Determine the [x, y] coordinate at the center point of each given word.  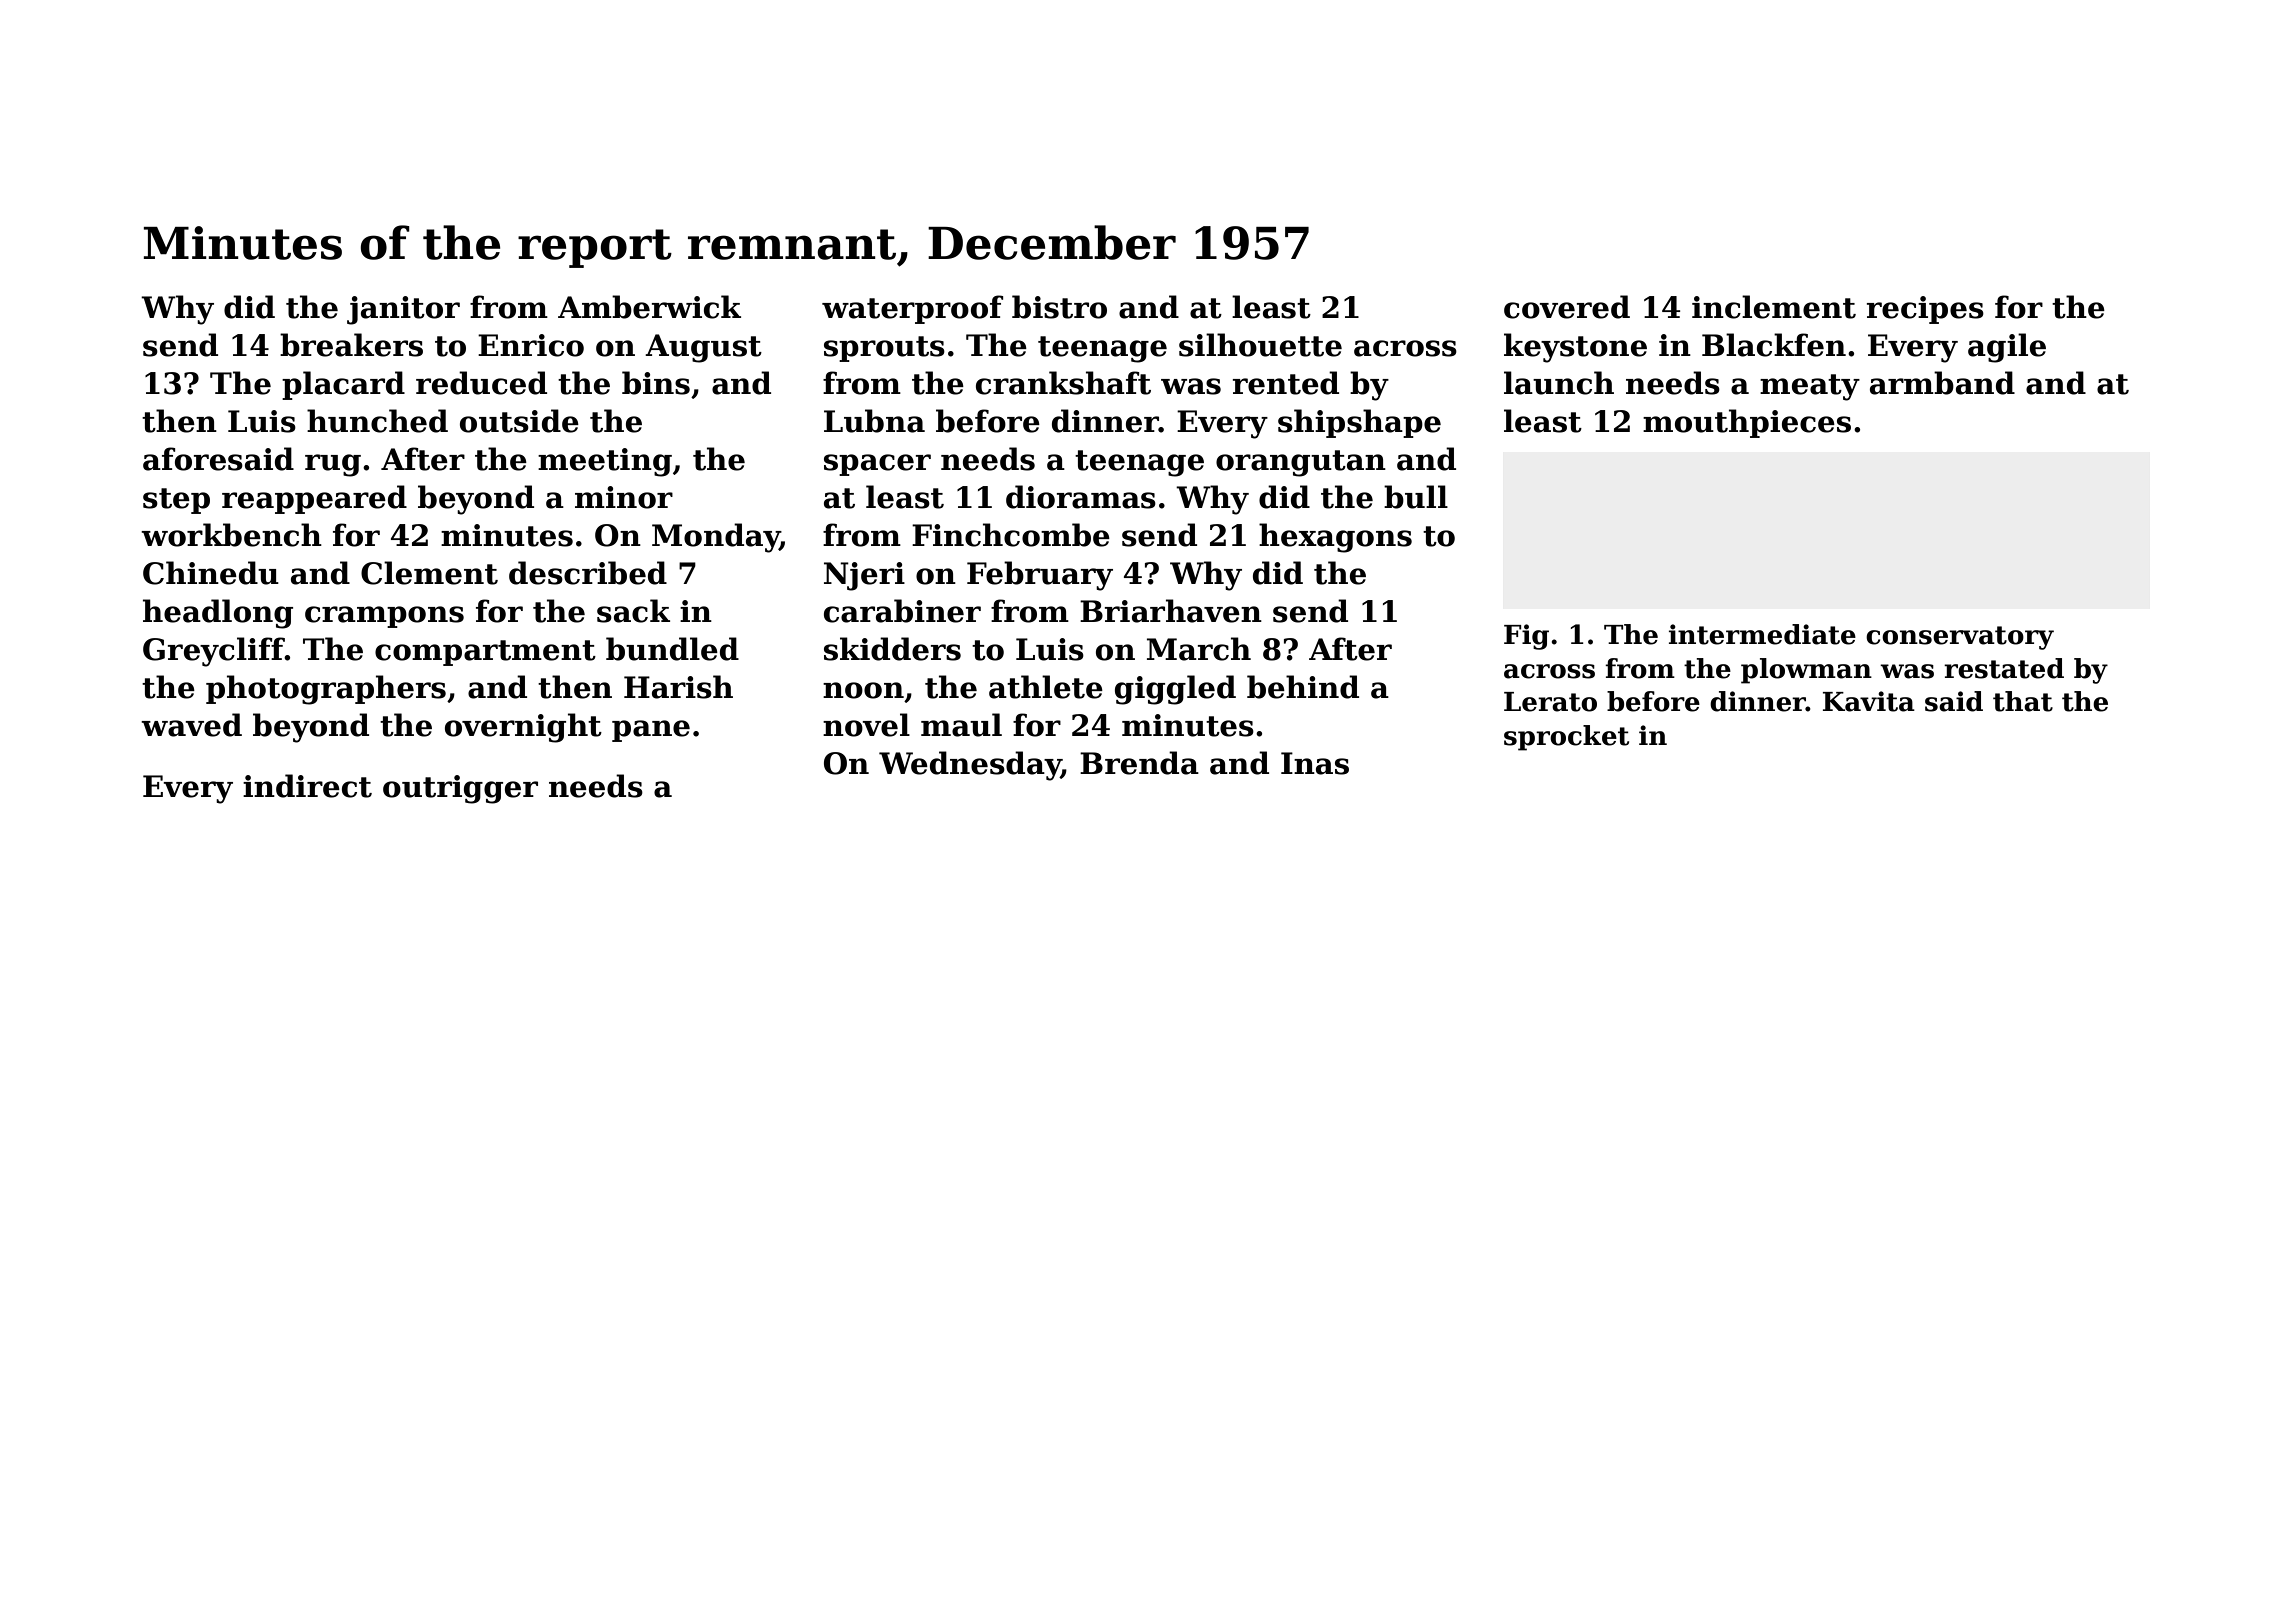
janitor [403, 310]
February [1040, 576]
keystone [1575, 348]
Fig [1526, 637]
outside [519, 421]
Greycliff [214, 652]
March [1199, 649]
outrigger [460, 789]
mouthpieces [1747, 423]
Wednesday [970, 766]
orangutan [1301, 463]
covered [1567, 307]
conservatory [1960, 638]
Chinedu [211, 573]
